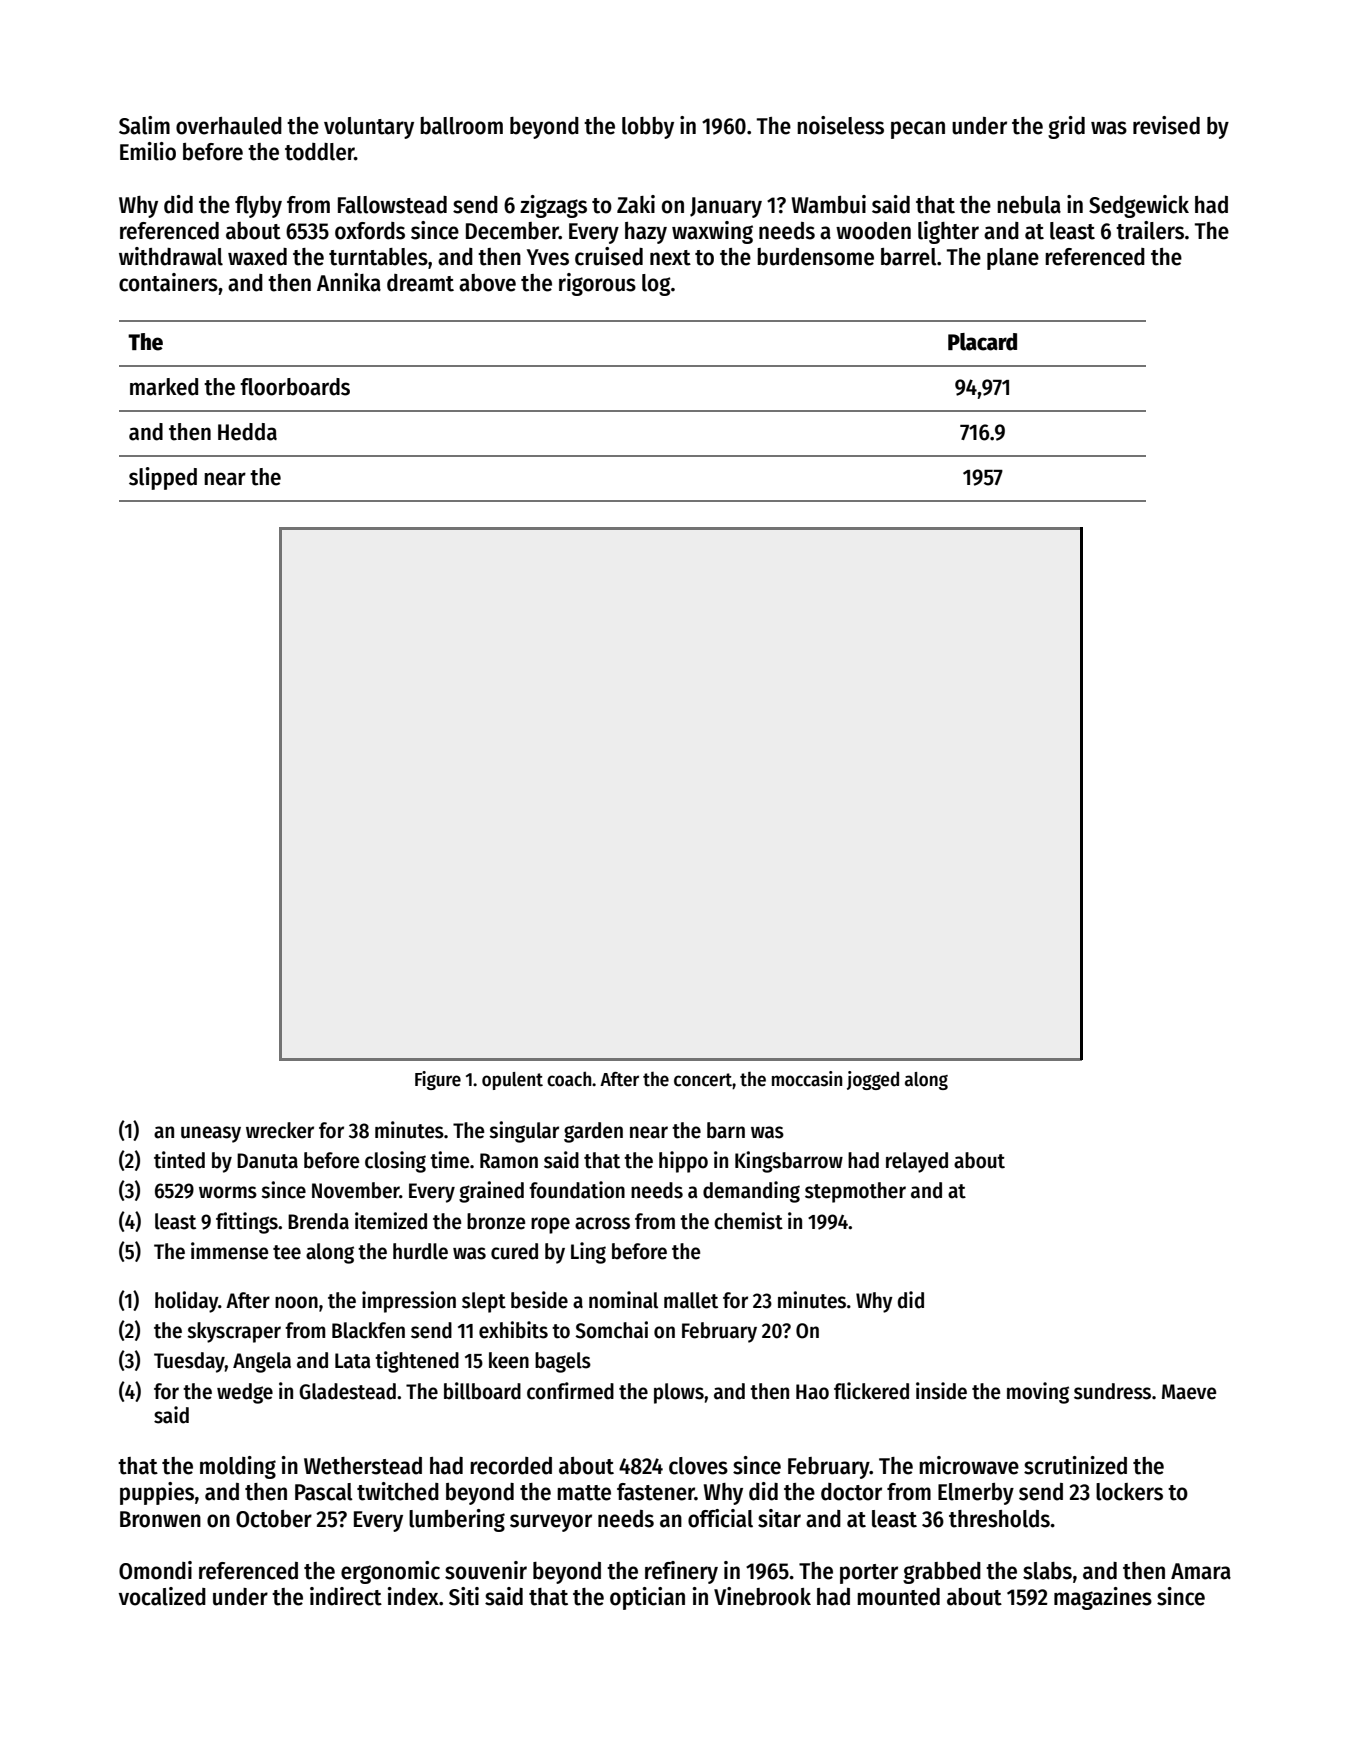 The image size is (1362, 1762). Describe the element at coordinates (164, 387) in the screenshot. I see `marked` at that location.
